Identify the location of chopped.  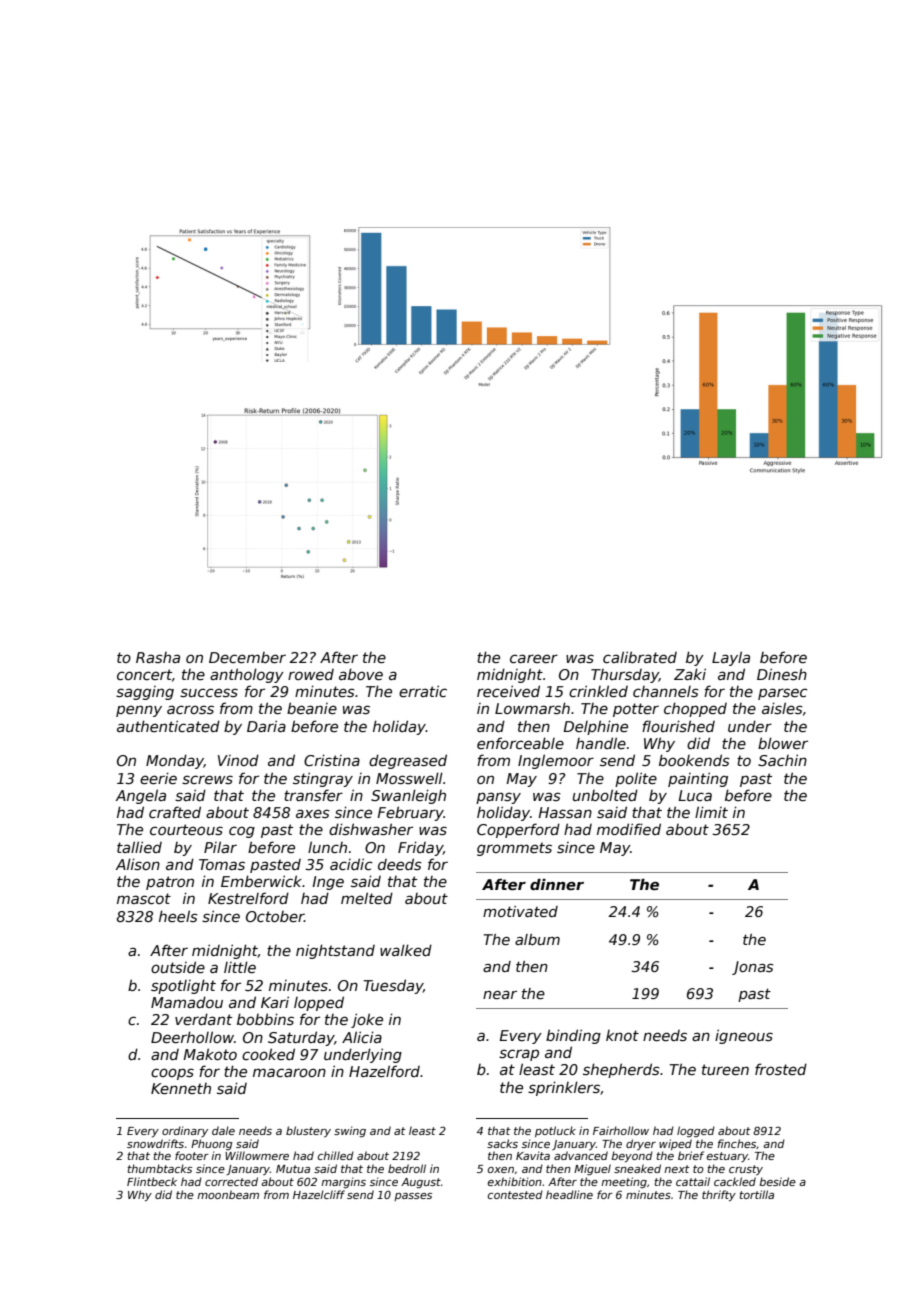
(695, 709).
